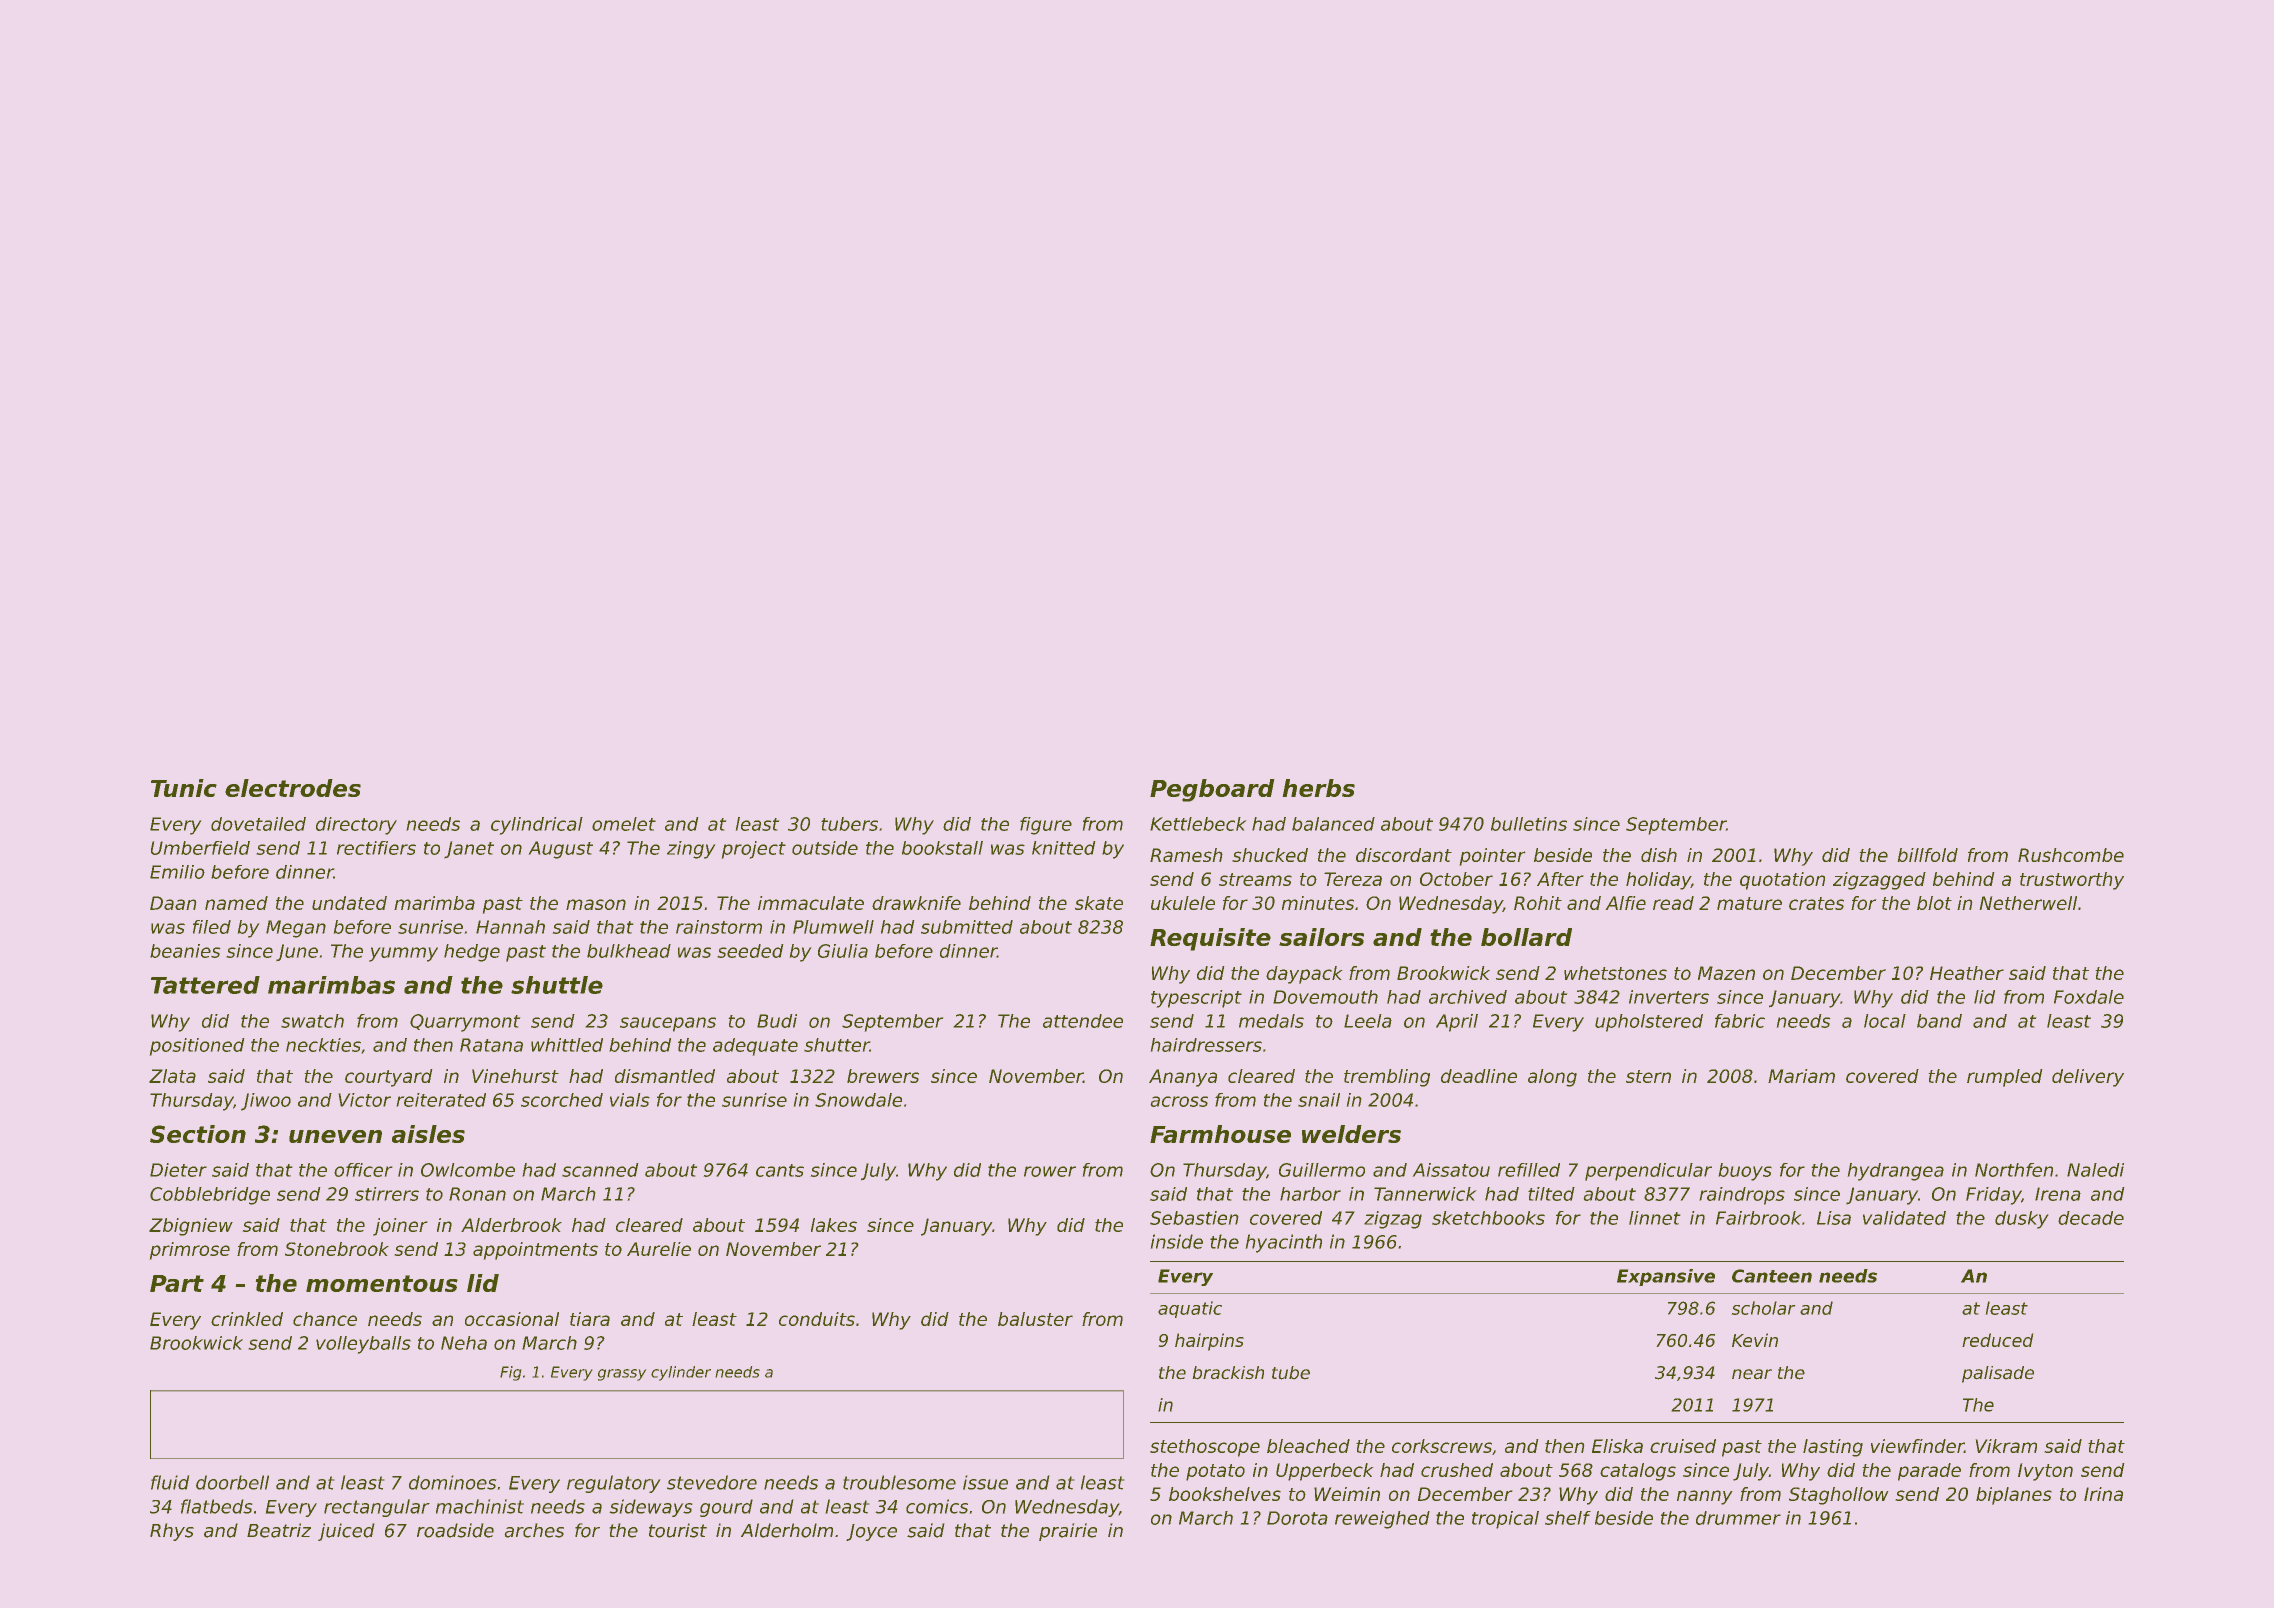  Describe the element at coordinates (1205, 1448) in the page. I see `stethoscope` at that location.
